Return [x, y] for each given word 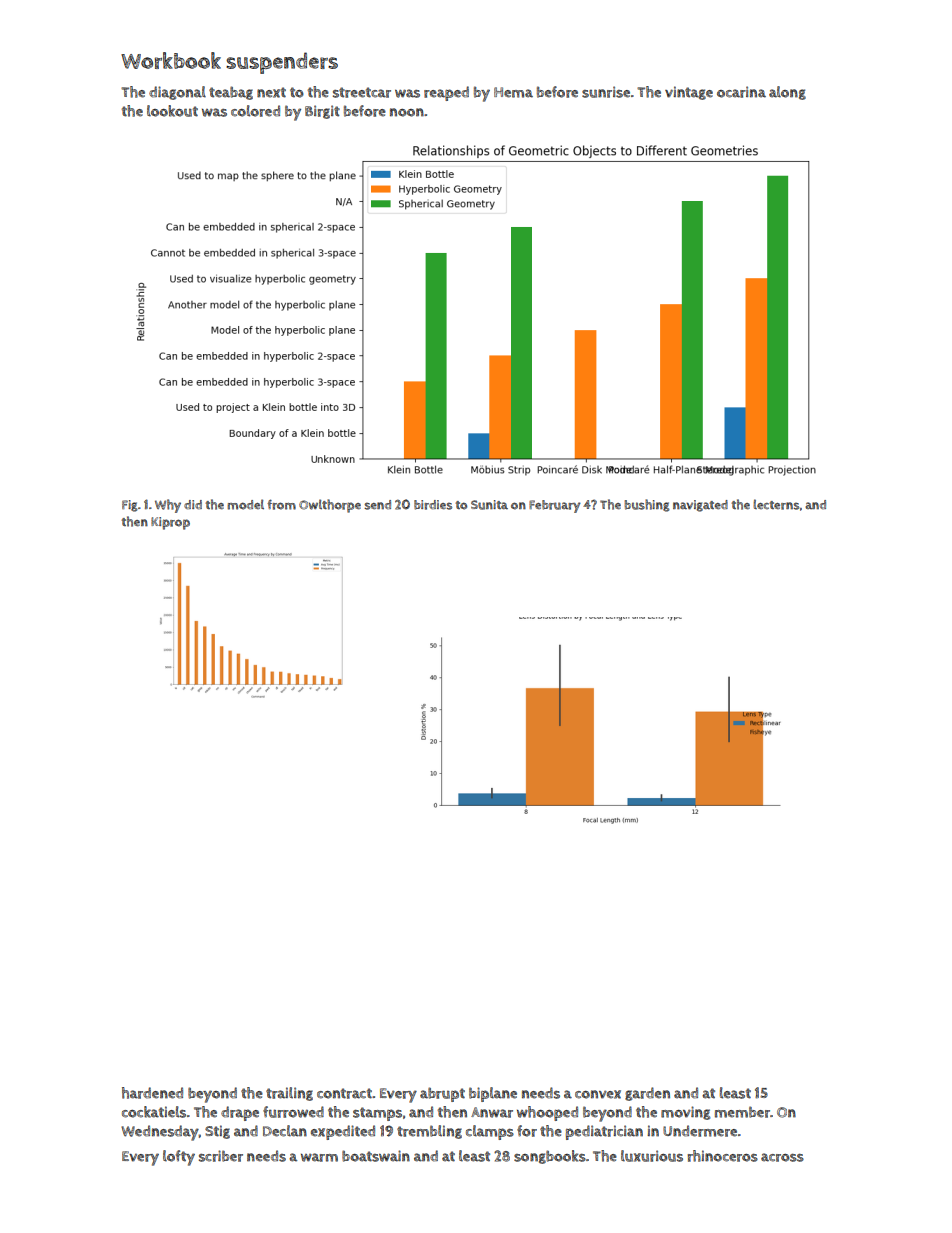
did [193, 504]
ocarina [741, 92]
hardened [152, 1093]
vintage [689, 93]
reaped [446, 93]
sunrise [606, 92]
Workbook [171, 60]
